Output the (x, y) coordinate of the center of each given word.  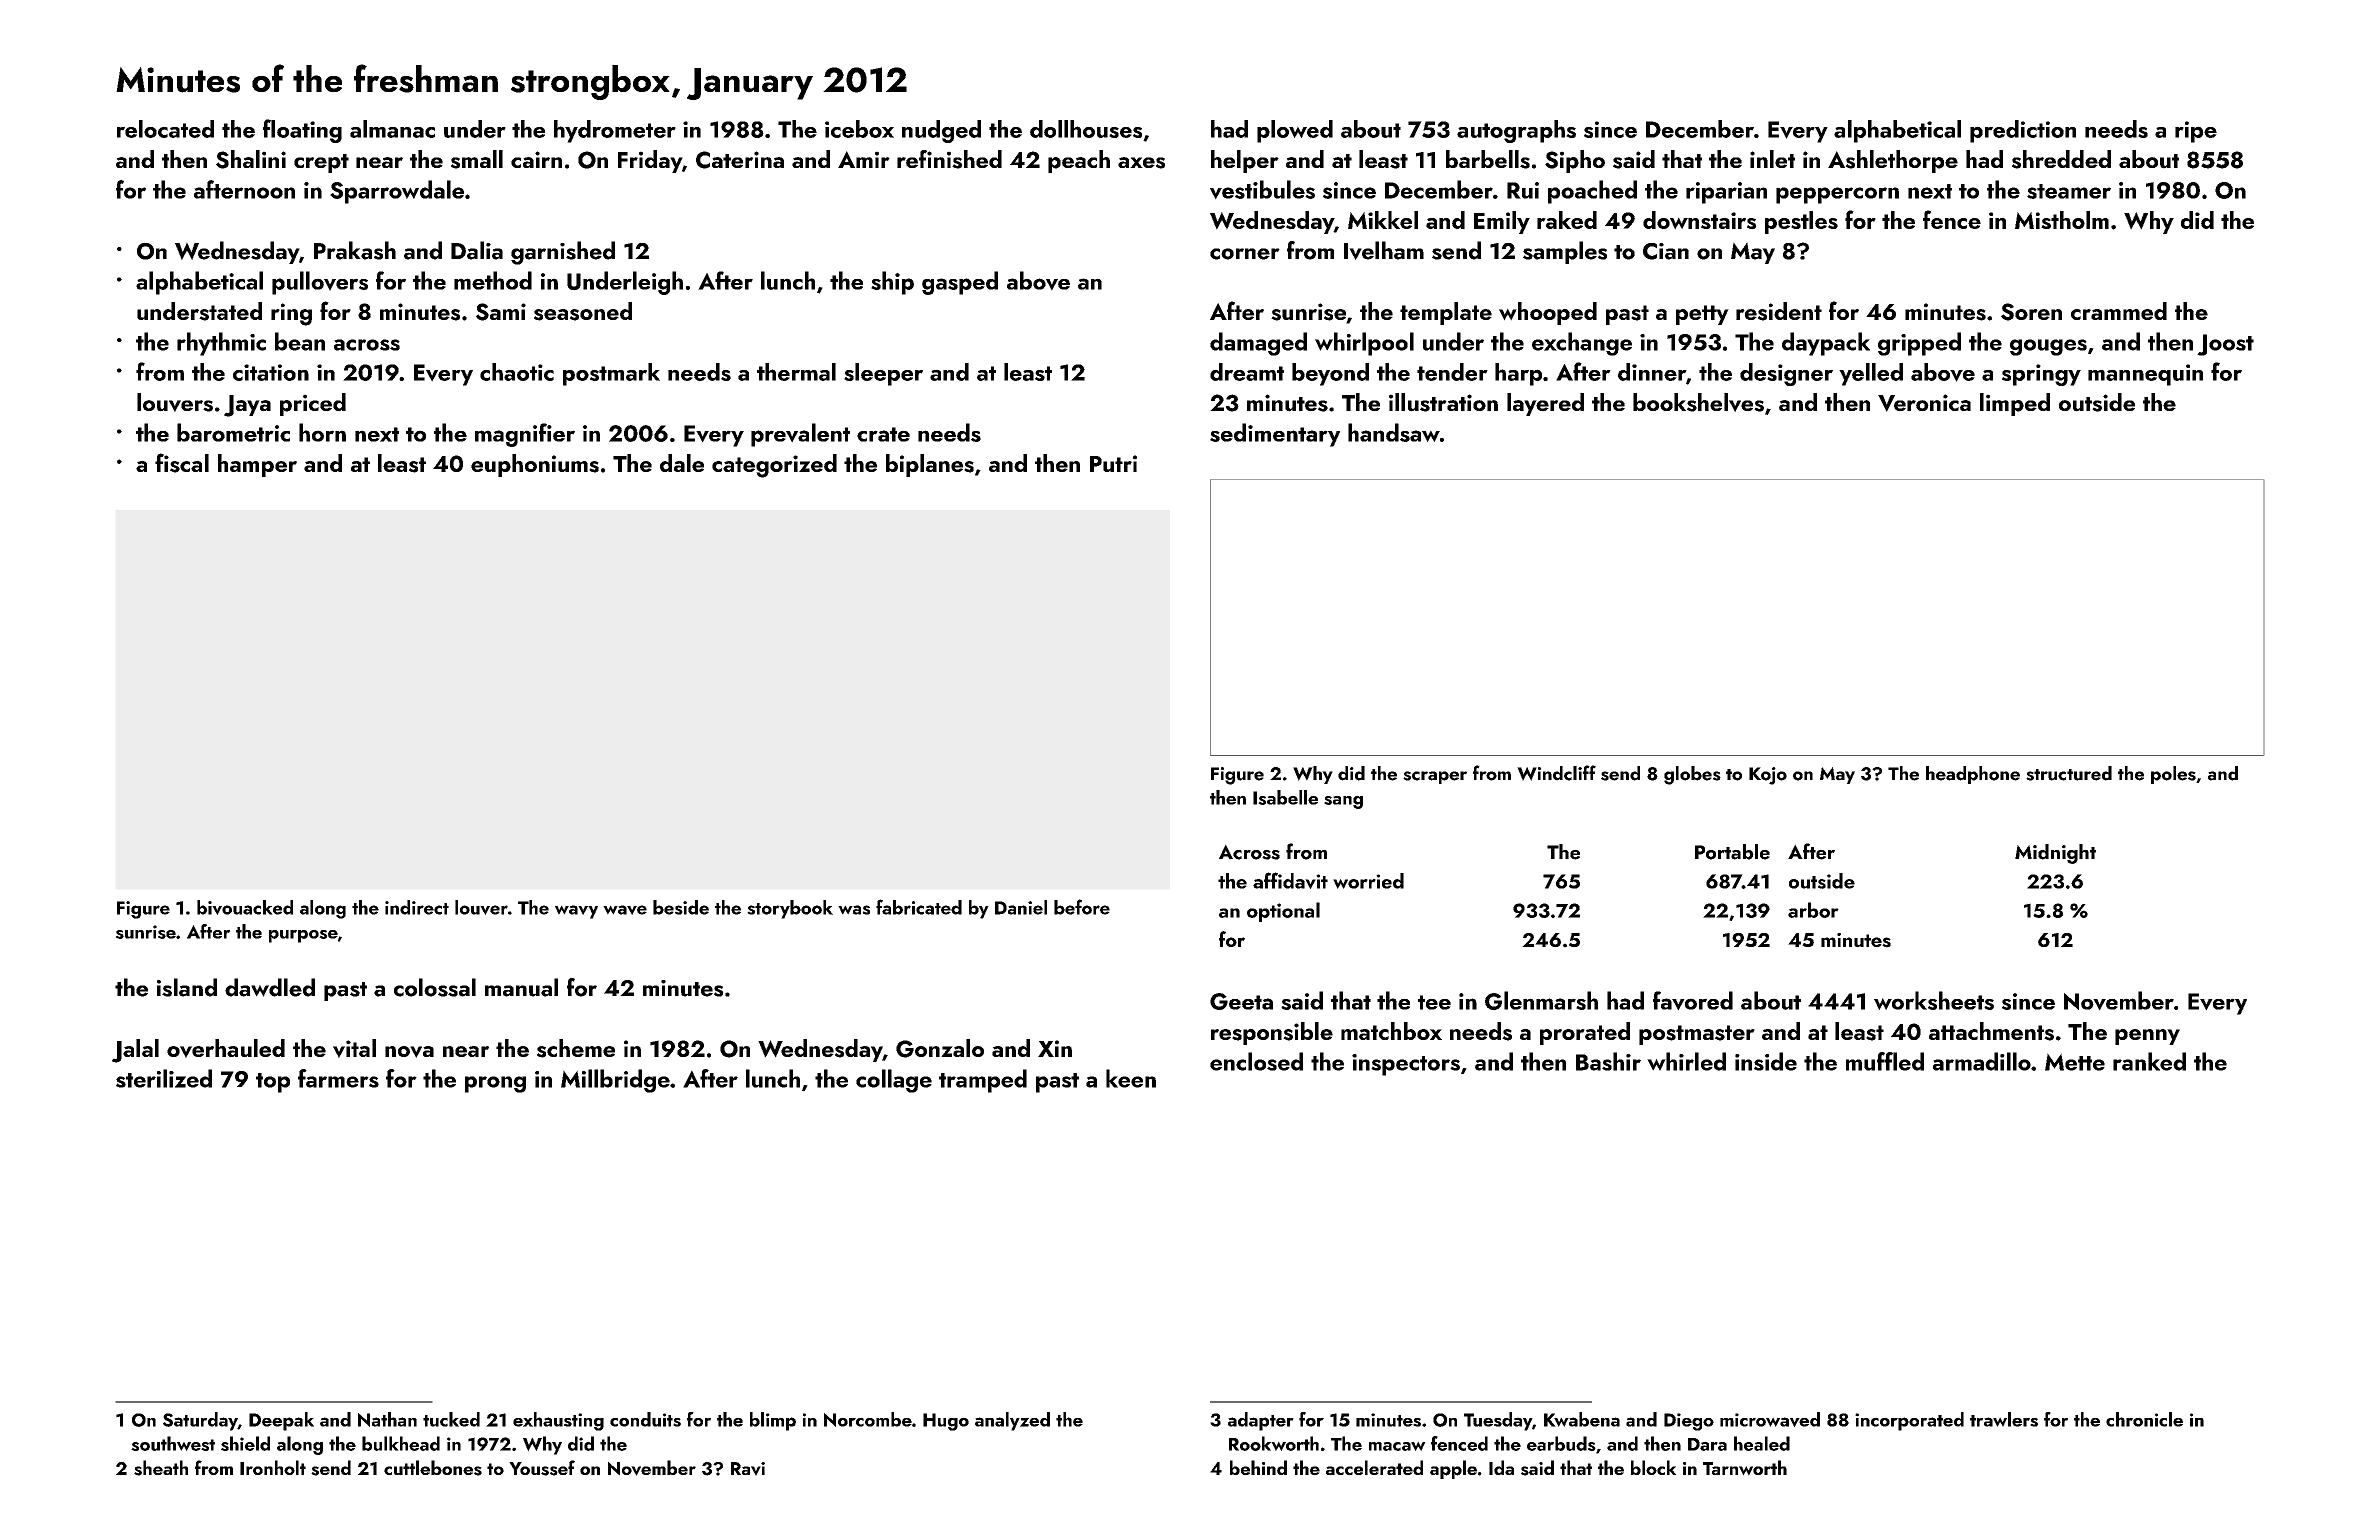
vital (354, 1048)
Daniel (1021, 907)
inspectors (1406, 1065)
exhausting (558, 1421)
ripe (2196, 132)
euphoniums (535, 465)
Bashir (1608, 1061)
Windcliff (1556, 773)
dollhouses (1086, 129)
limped (2015, 404)
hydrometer (615, 131)
